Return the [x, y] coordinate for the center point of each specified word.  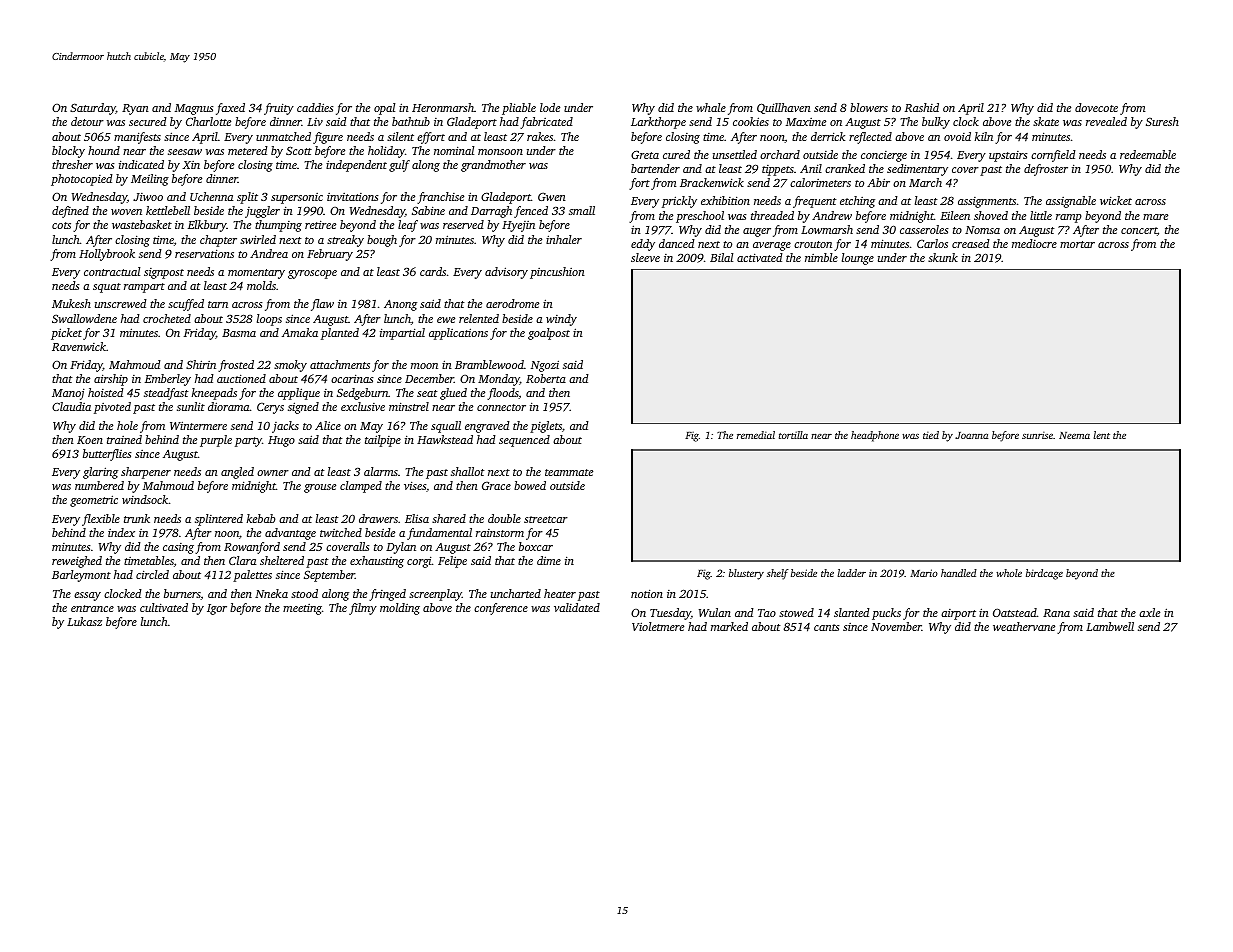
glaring [100, 473]
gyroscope [312, 274]
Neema [1074, 435]
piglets [546, 427]
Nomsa [982, 230]
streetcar [546, 519]
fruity [279, 109]
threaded [772, 215]
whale [711, 107]
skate [1046, 121]
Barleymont [81, 576]
